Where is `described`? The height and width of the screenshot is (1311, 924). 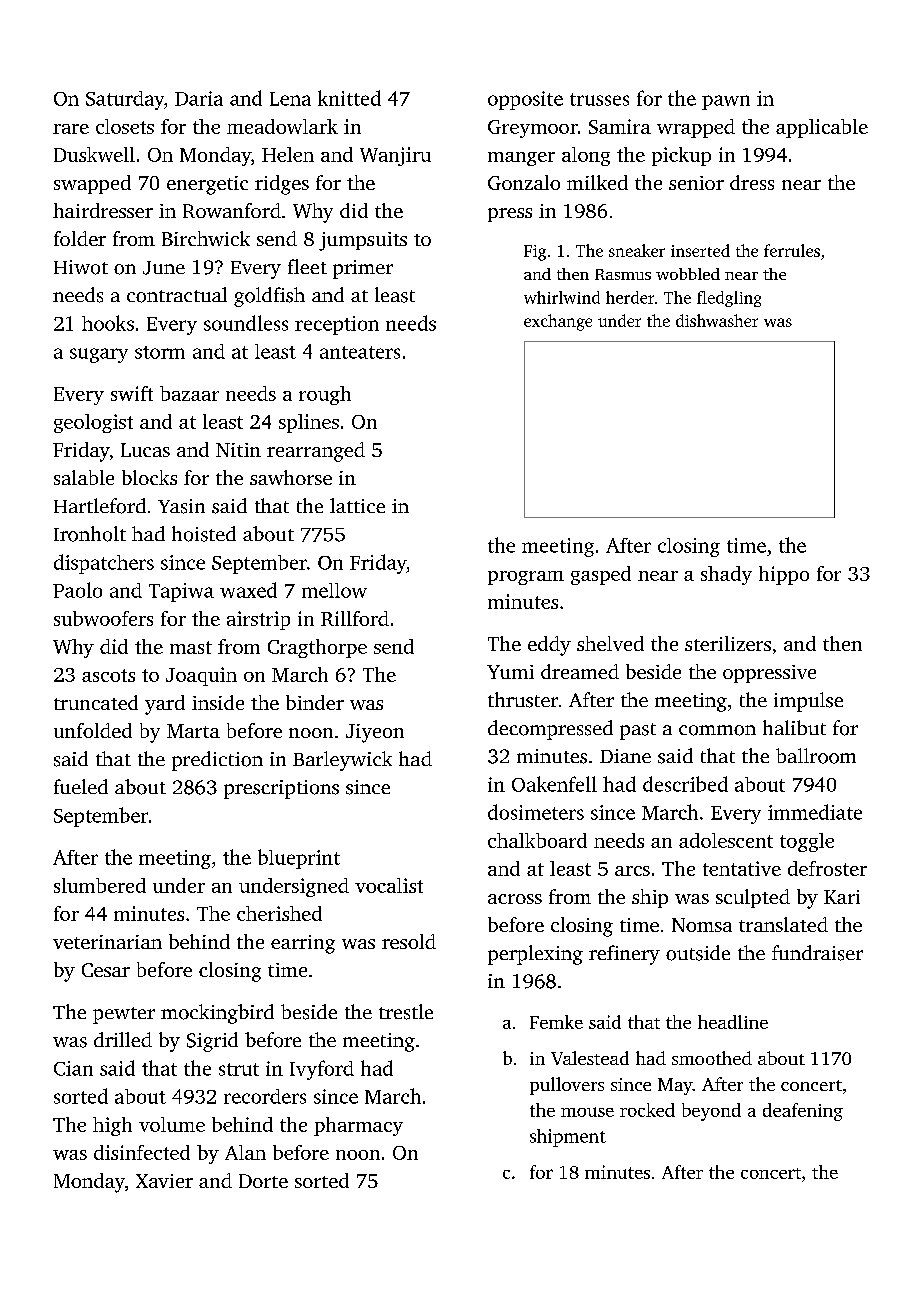 described is located at coordinates (685, 784).
